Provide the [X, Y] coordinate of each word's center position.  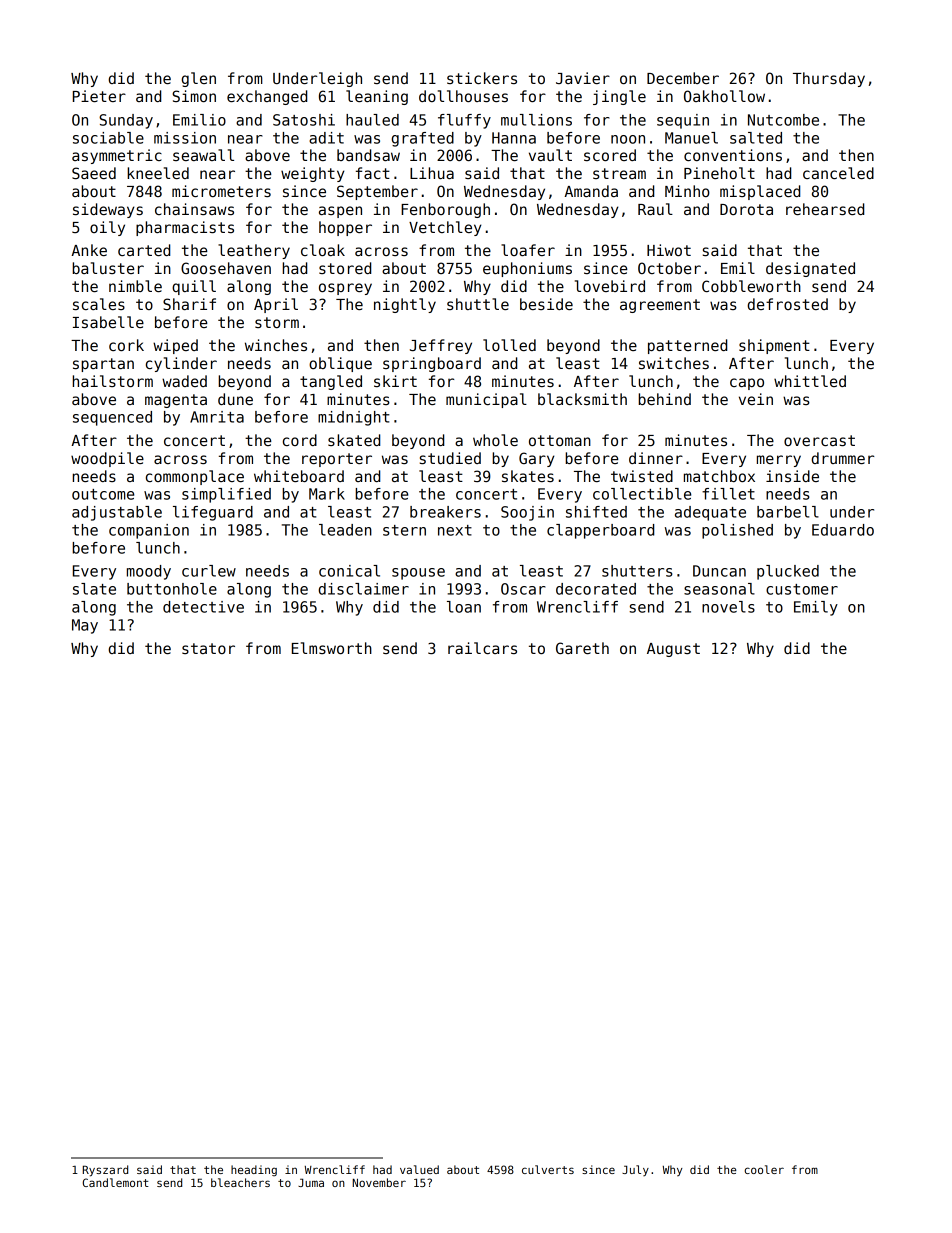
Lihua [432, 173]
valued [419, 1169]
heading [254, 1171]
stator [208, 648]
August [673, 650]
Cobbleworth [751, 286]
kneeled [158, 173]
